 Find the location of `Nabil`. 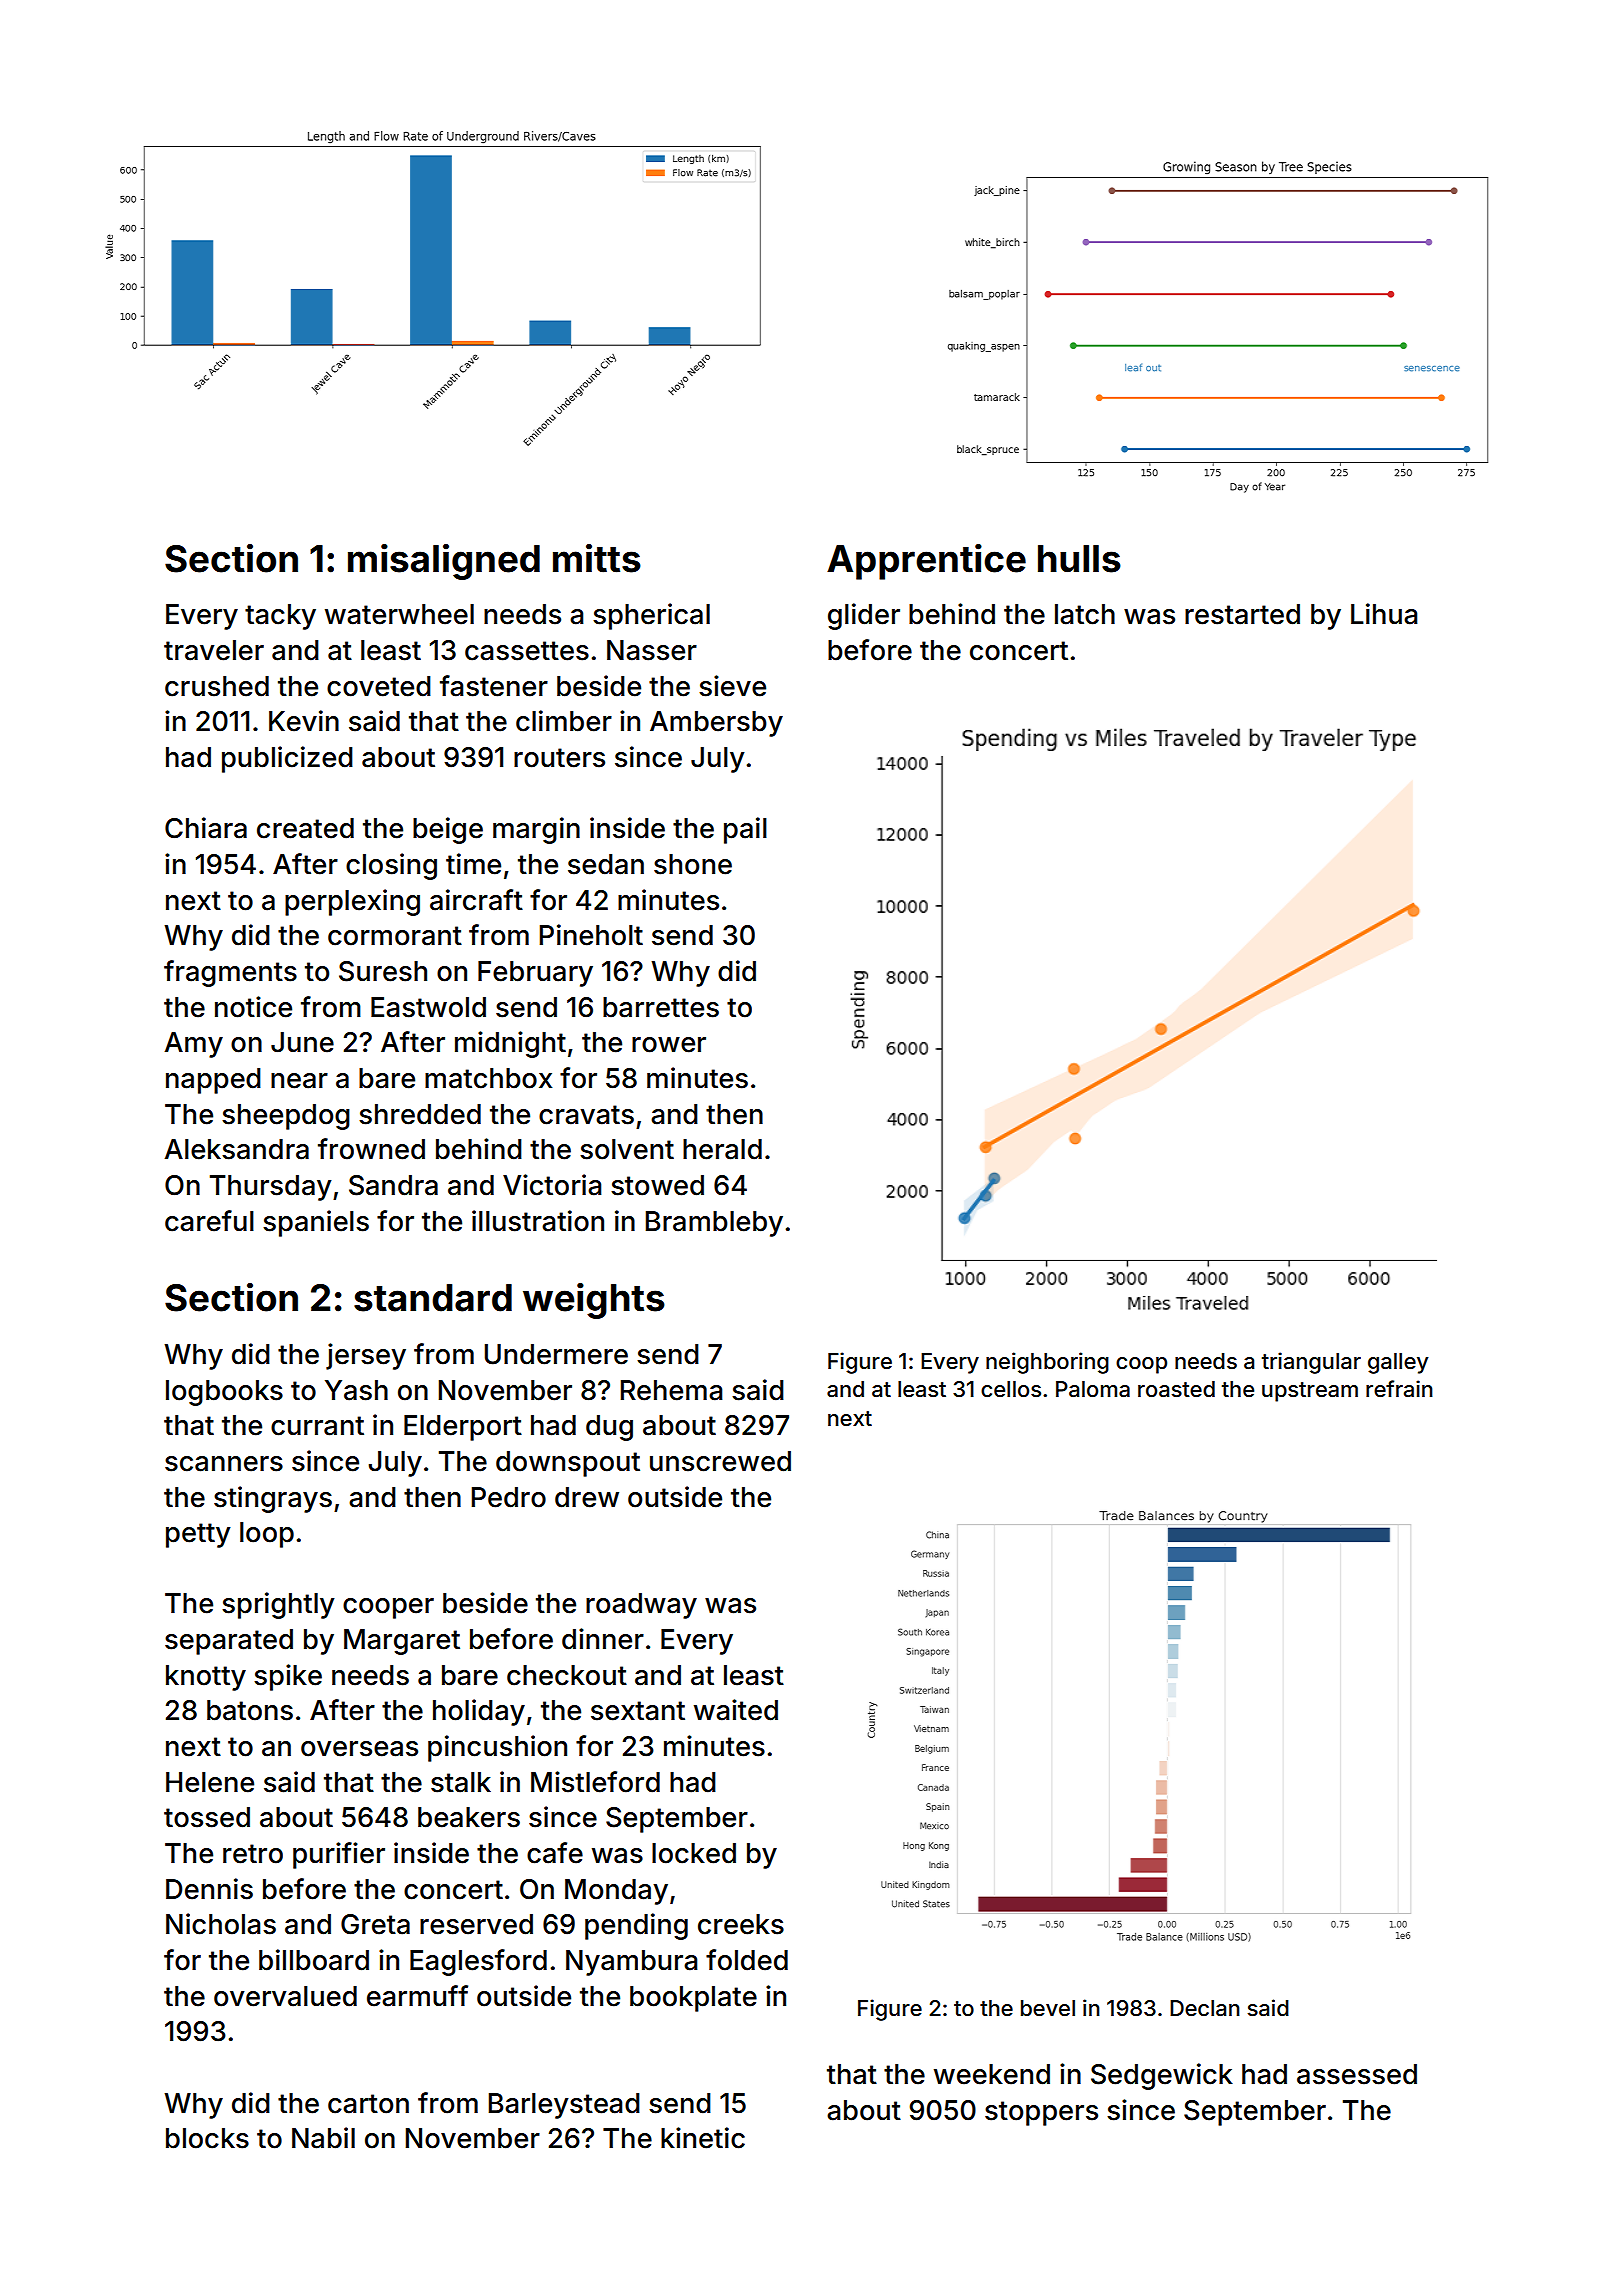

Nabil is located at coordinates (323, 2138).
